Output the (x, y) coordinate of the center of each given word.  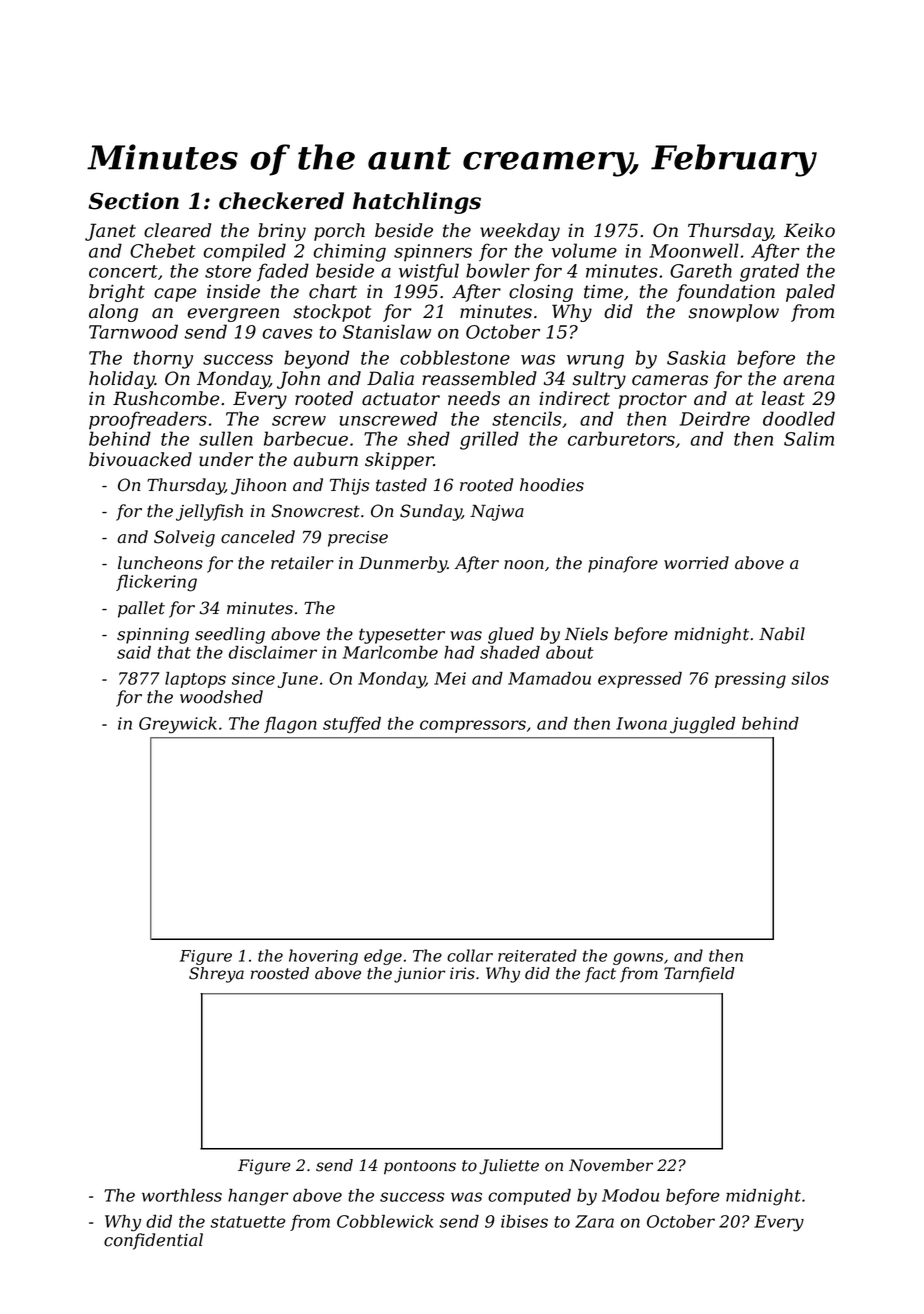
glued (511, 635)
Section (133, 201)
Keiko (809, 230)
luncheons (160, 563)
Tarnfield (699, 975)
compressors (473, 726)
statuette (248, 1222)
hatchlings (417, 203)
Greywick (178, 725)
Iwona (641, 723)
